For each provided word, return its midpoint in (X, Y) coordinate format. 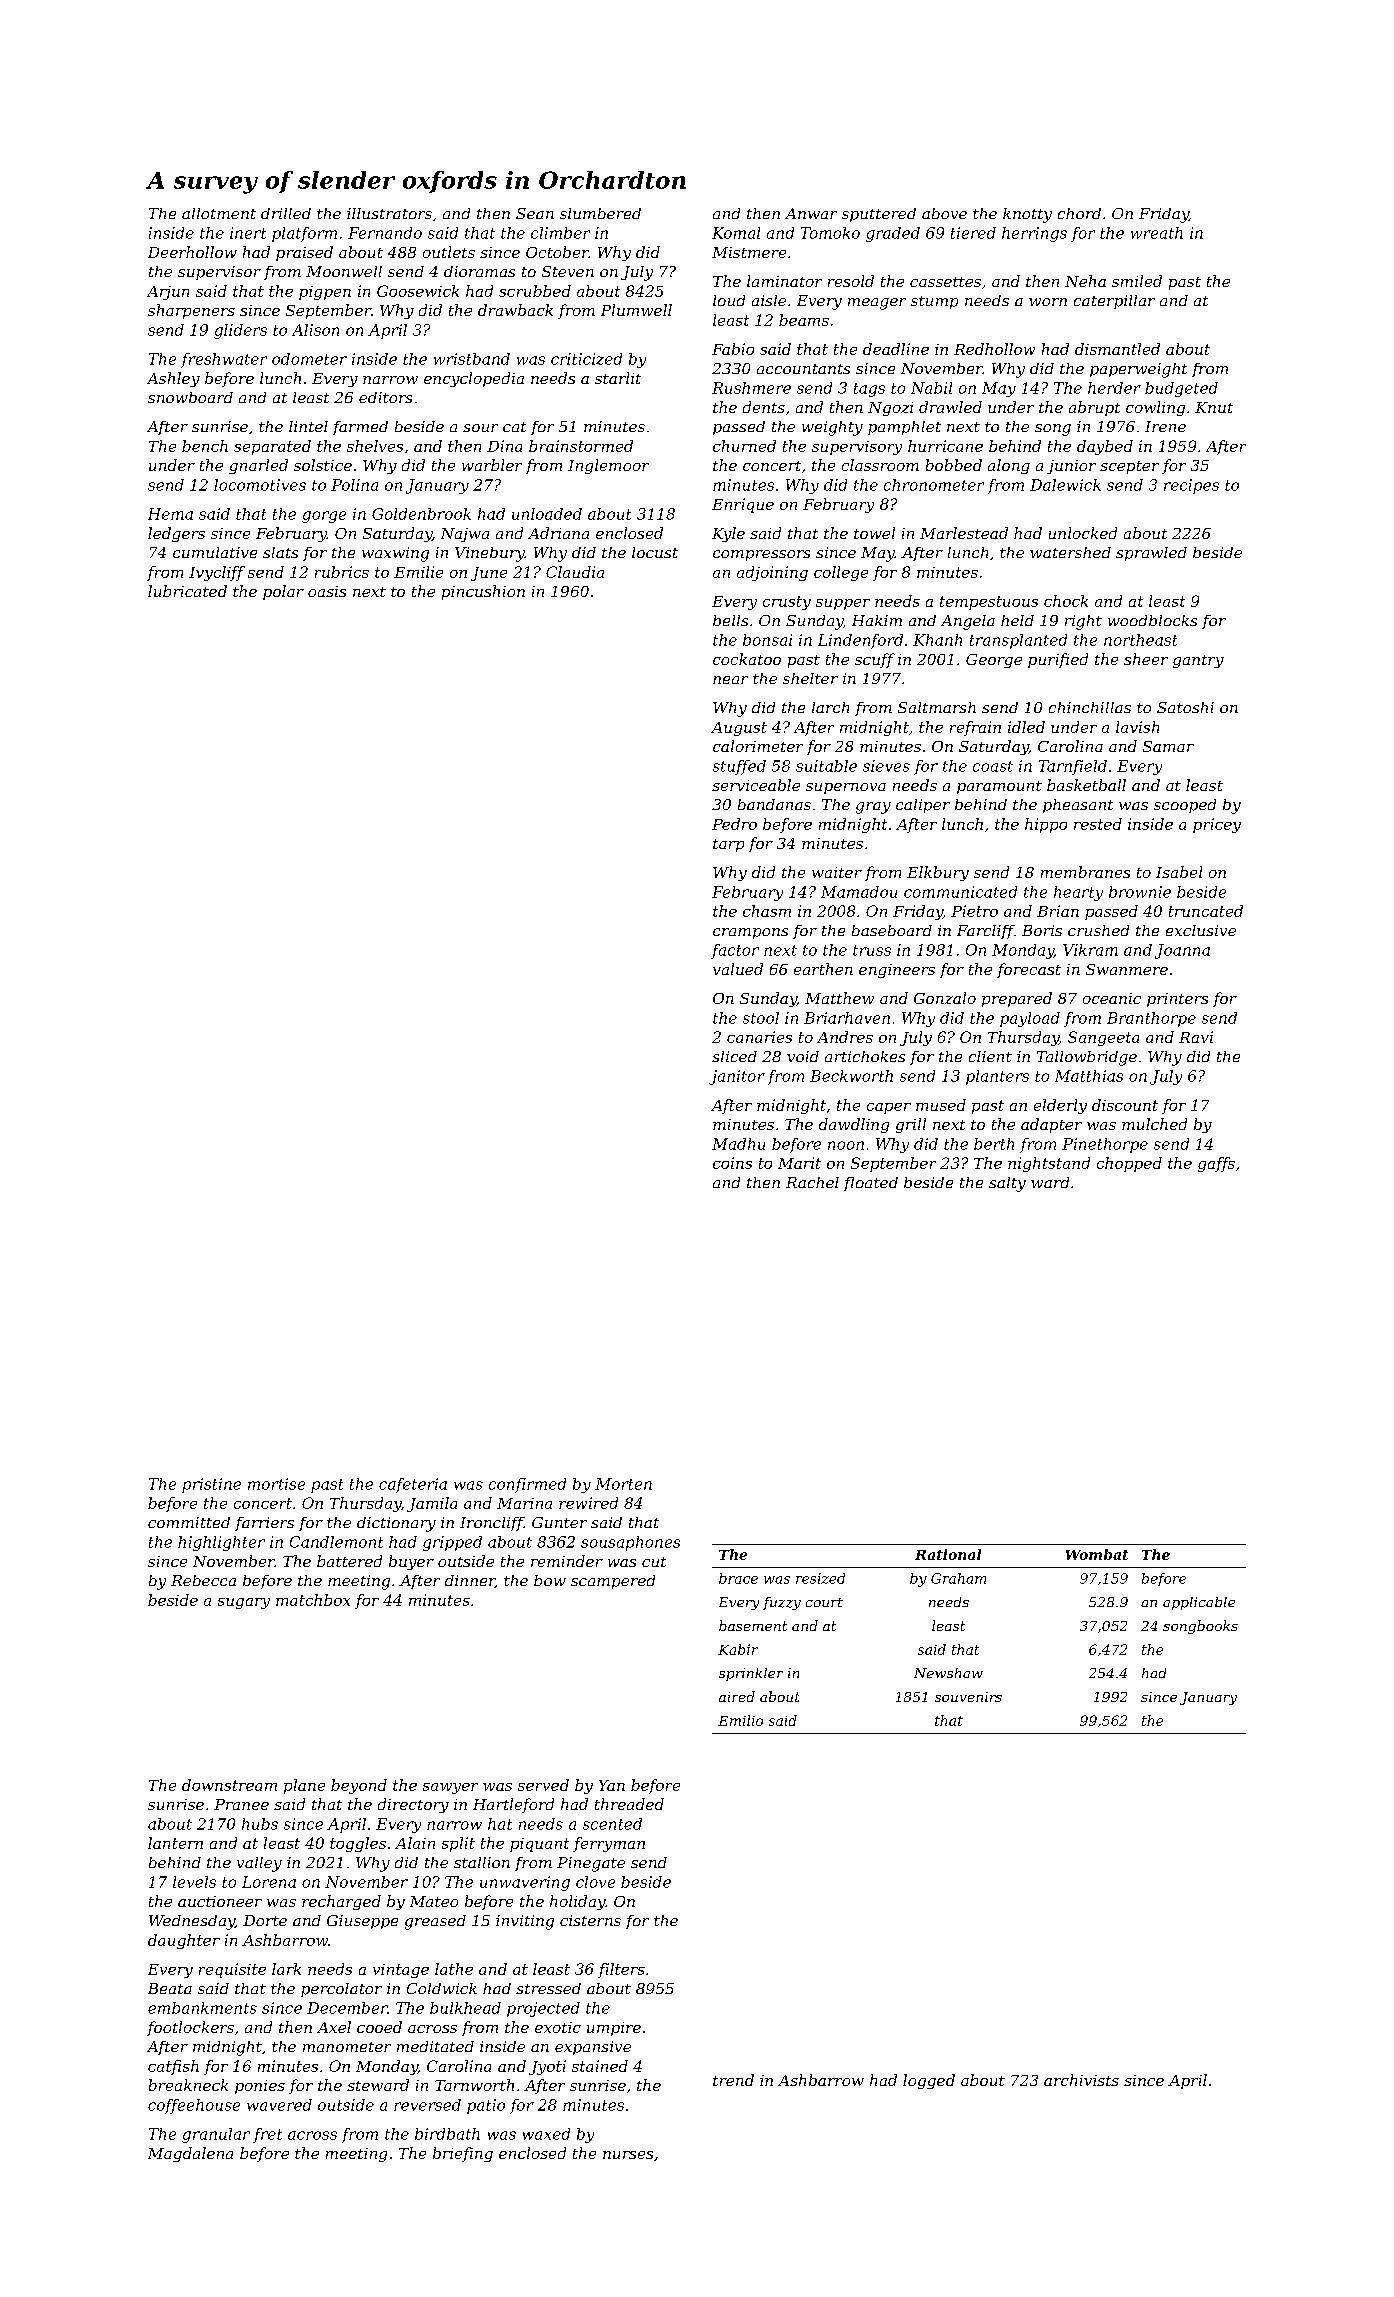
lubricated (187, 591)
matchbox (313, 1600)
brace (738, 1578)
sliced (734, 1056)
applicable (1199, 1603)
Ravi (1196, 1037)
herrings (1034, 234)
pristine (211, 1485)
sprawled (1151, 554)
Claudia (575, 572)
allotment (219, 213)
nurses (628, 2155)
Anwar (811, 213)
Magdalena (190, 2154)
